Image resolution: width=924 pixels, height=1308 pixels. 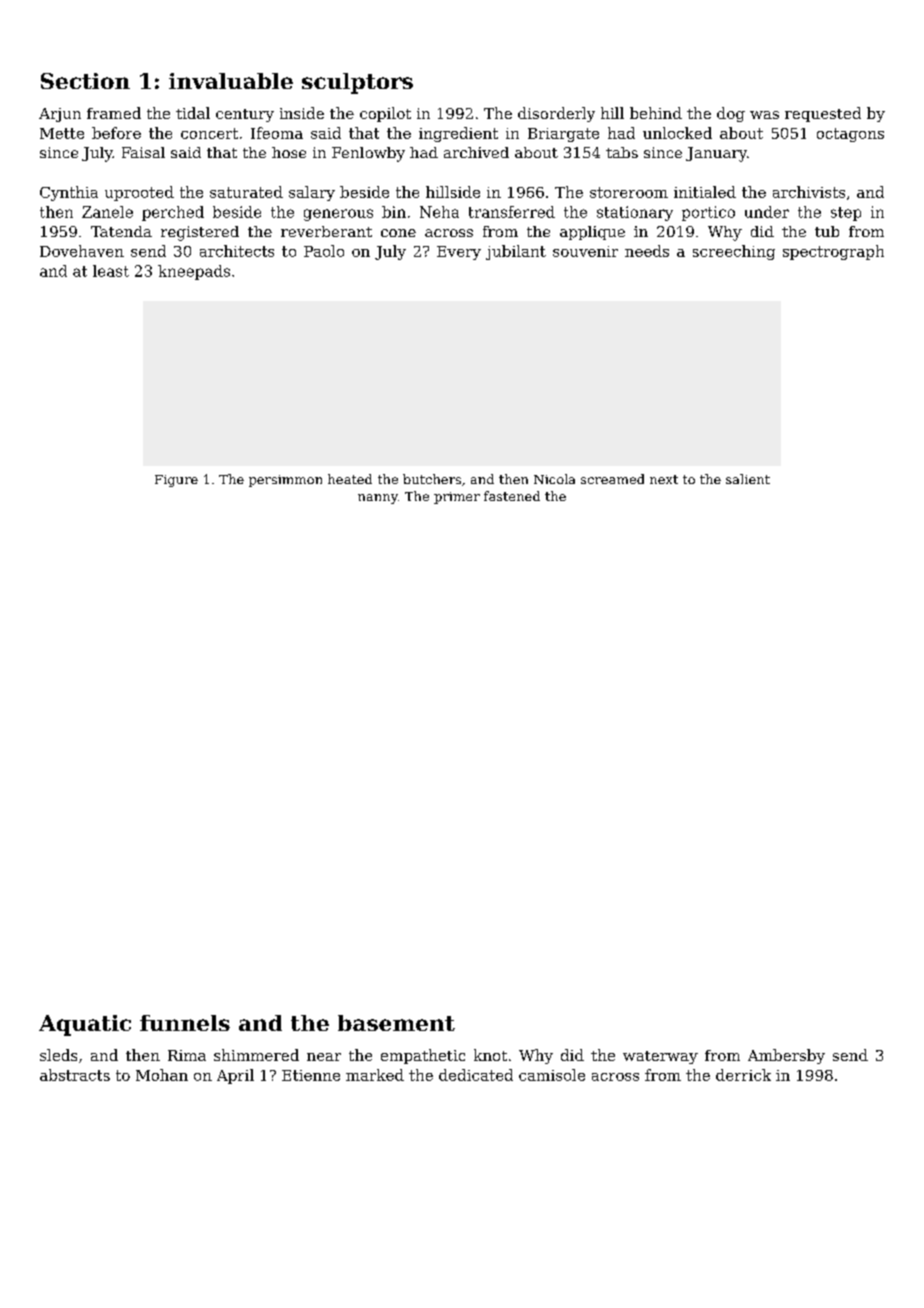 I want to click on funnels, so click(x=185, y=1023).
